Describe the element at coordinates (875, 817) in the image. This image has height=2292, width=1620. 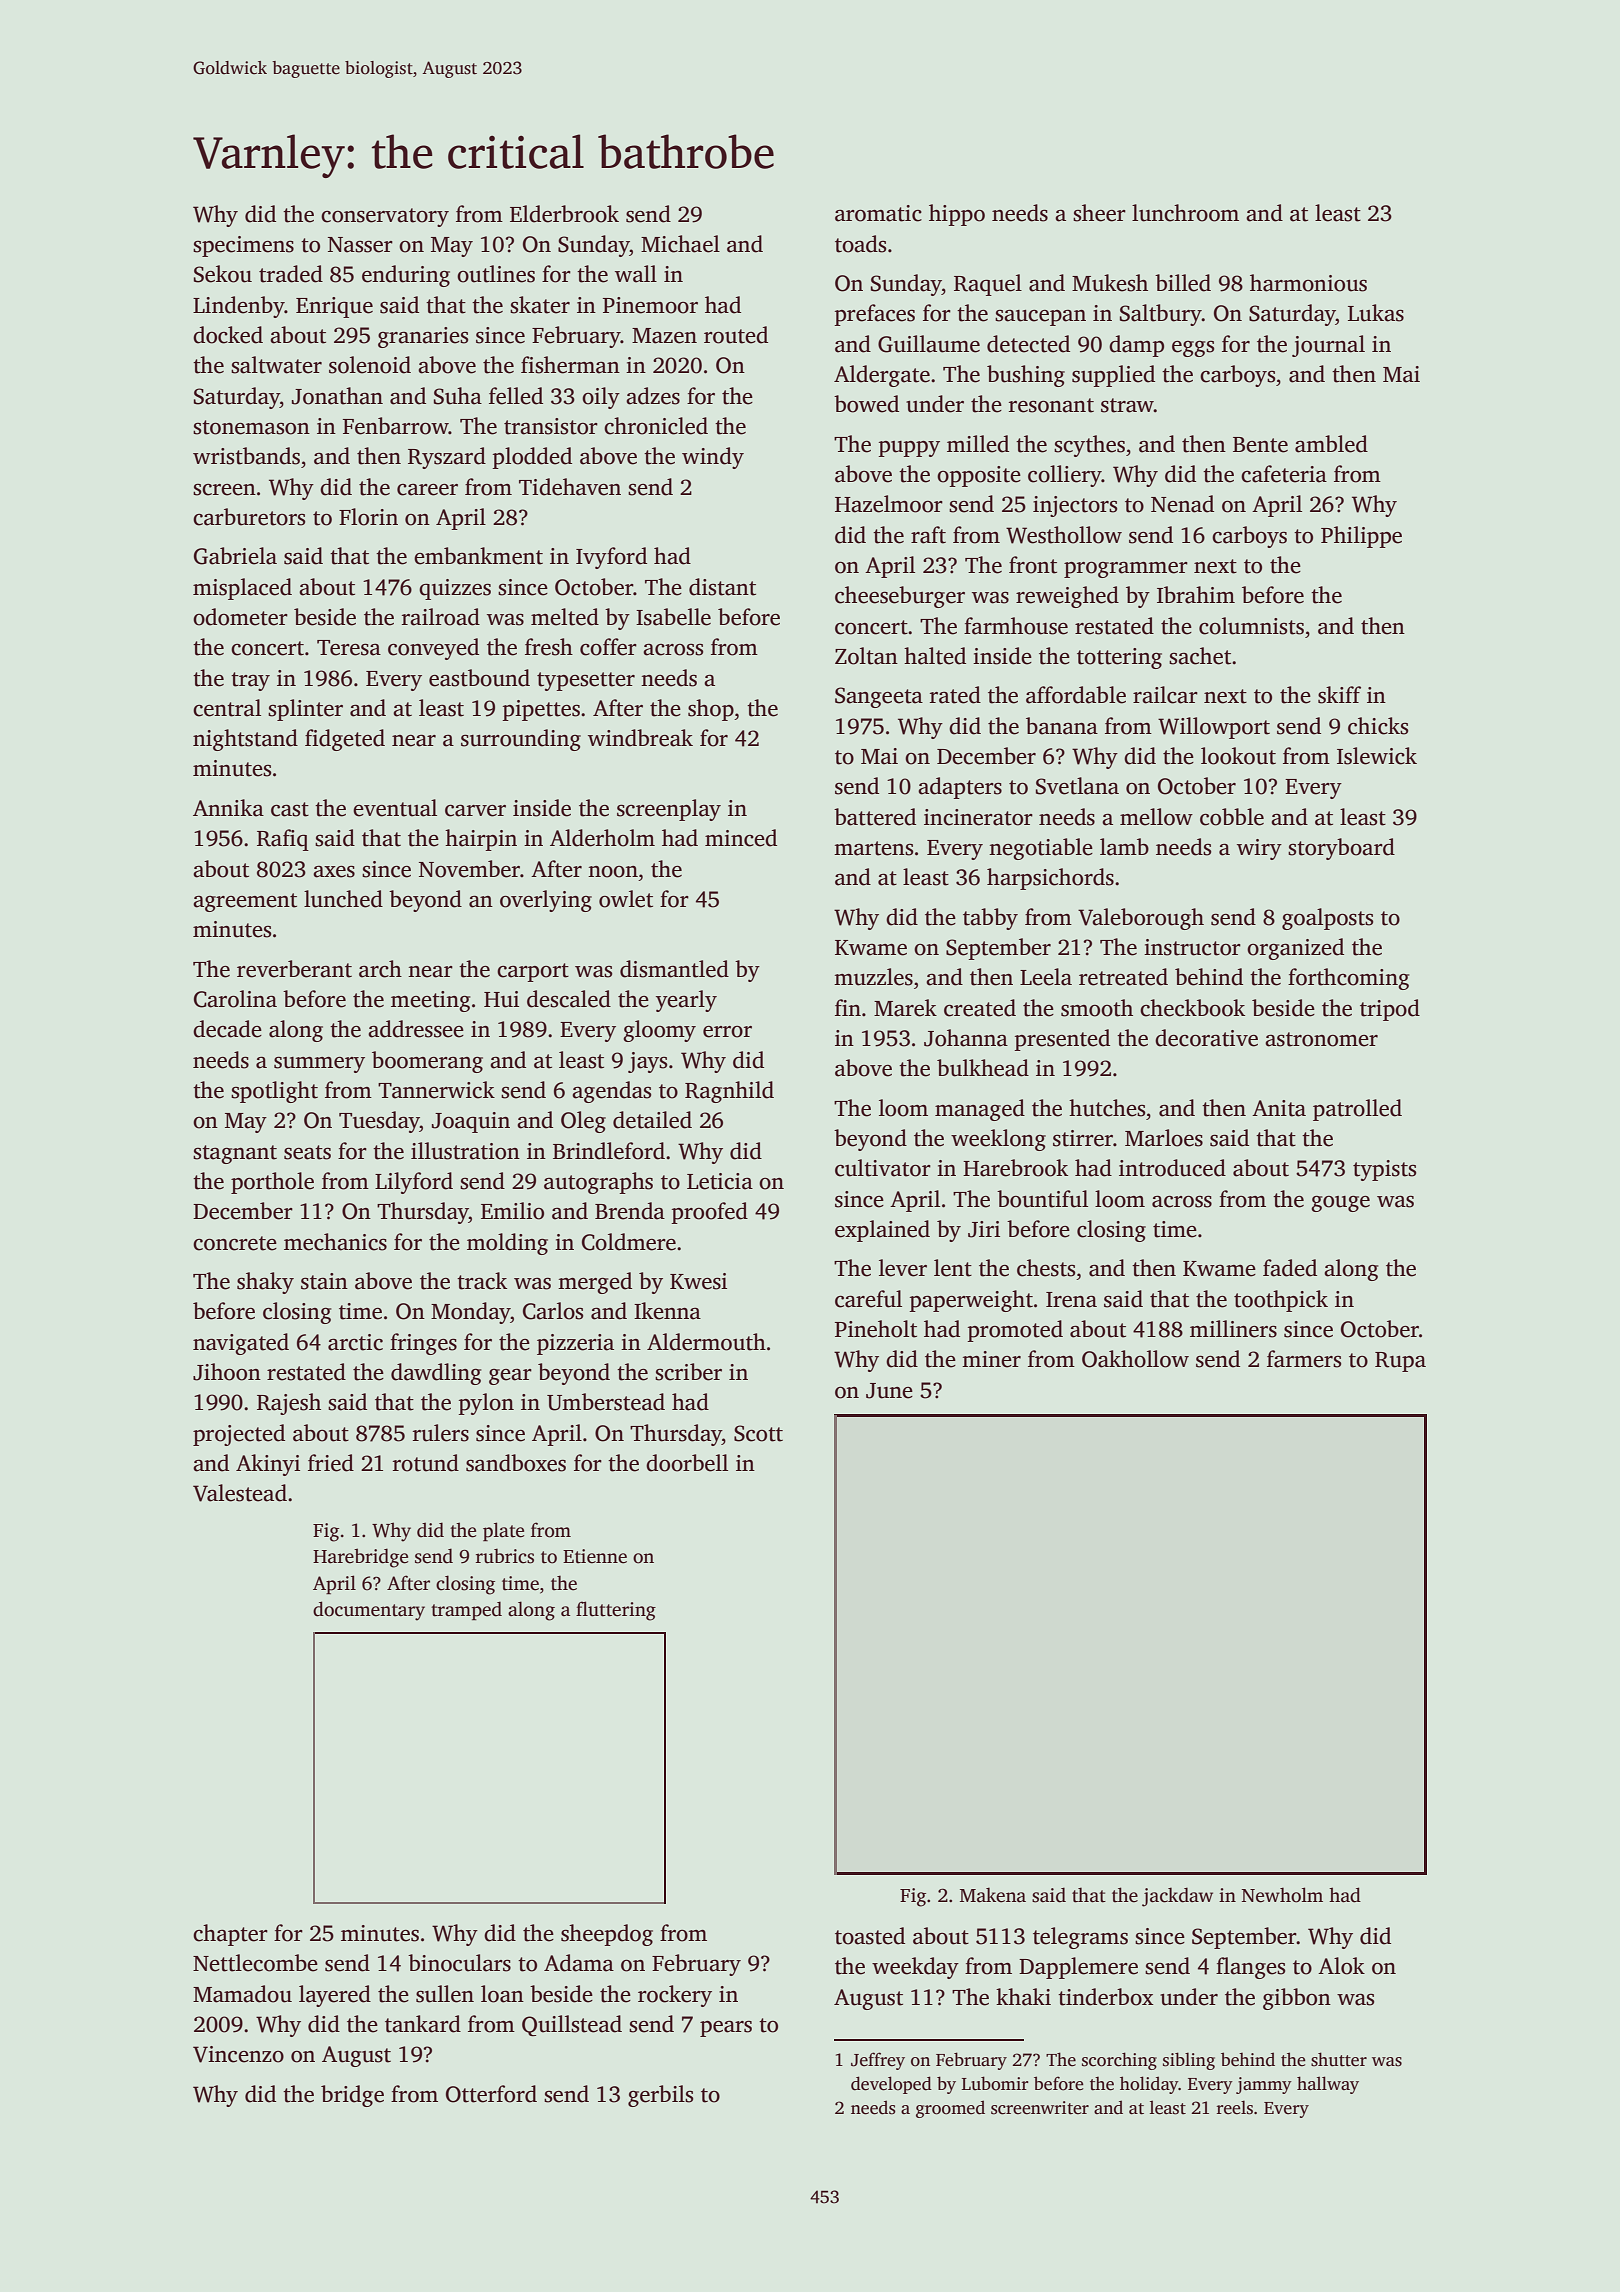
I see `battered` at that location.
